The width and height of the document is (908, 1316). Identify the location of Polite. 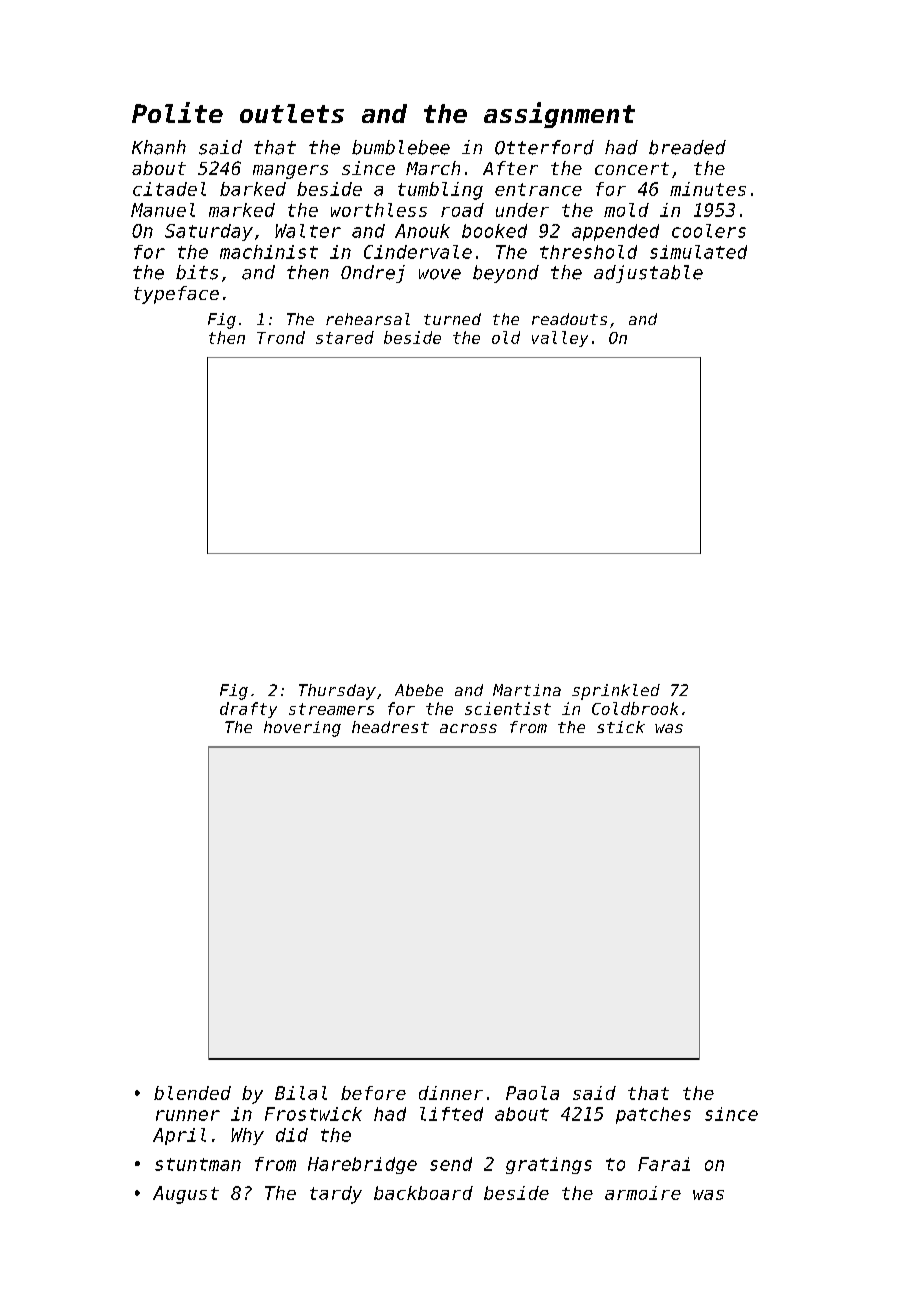
(177, 112).
